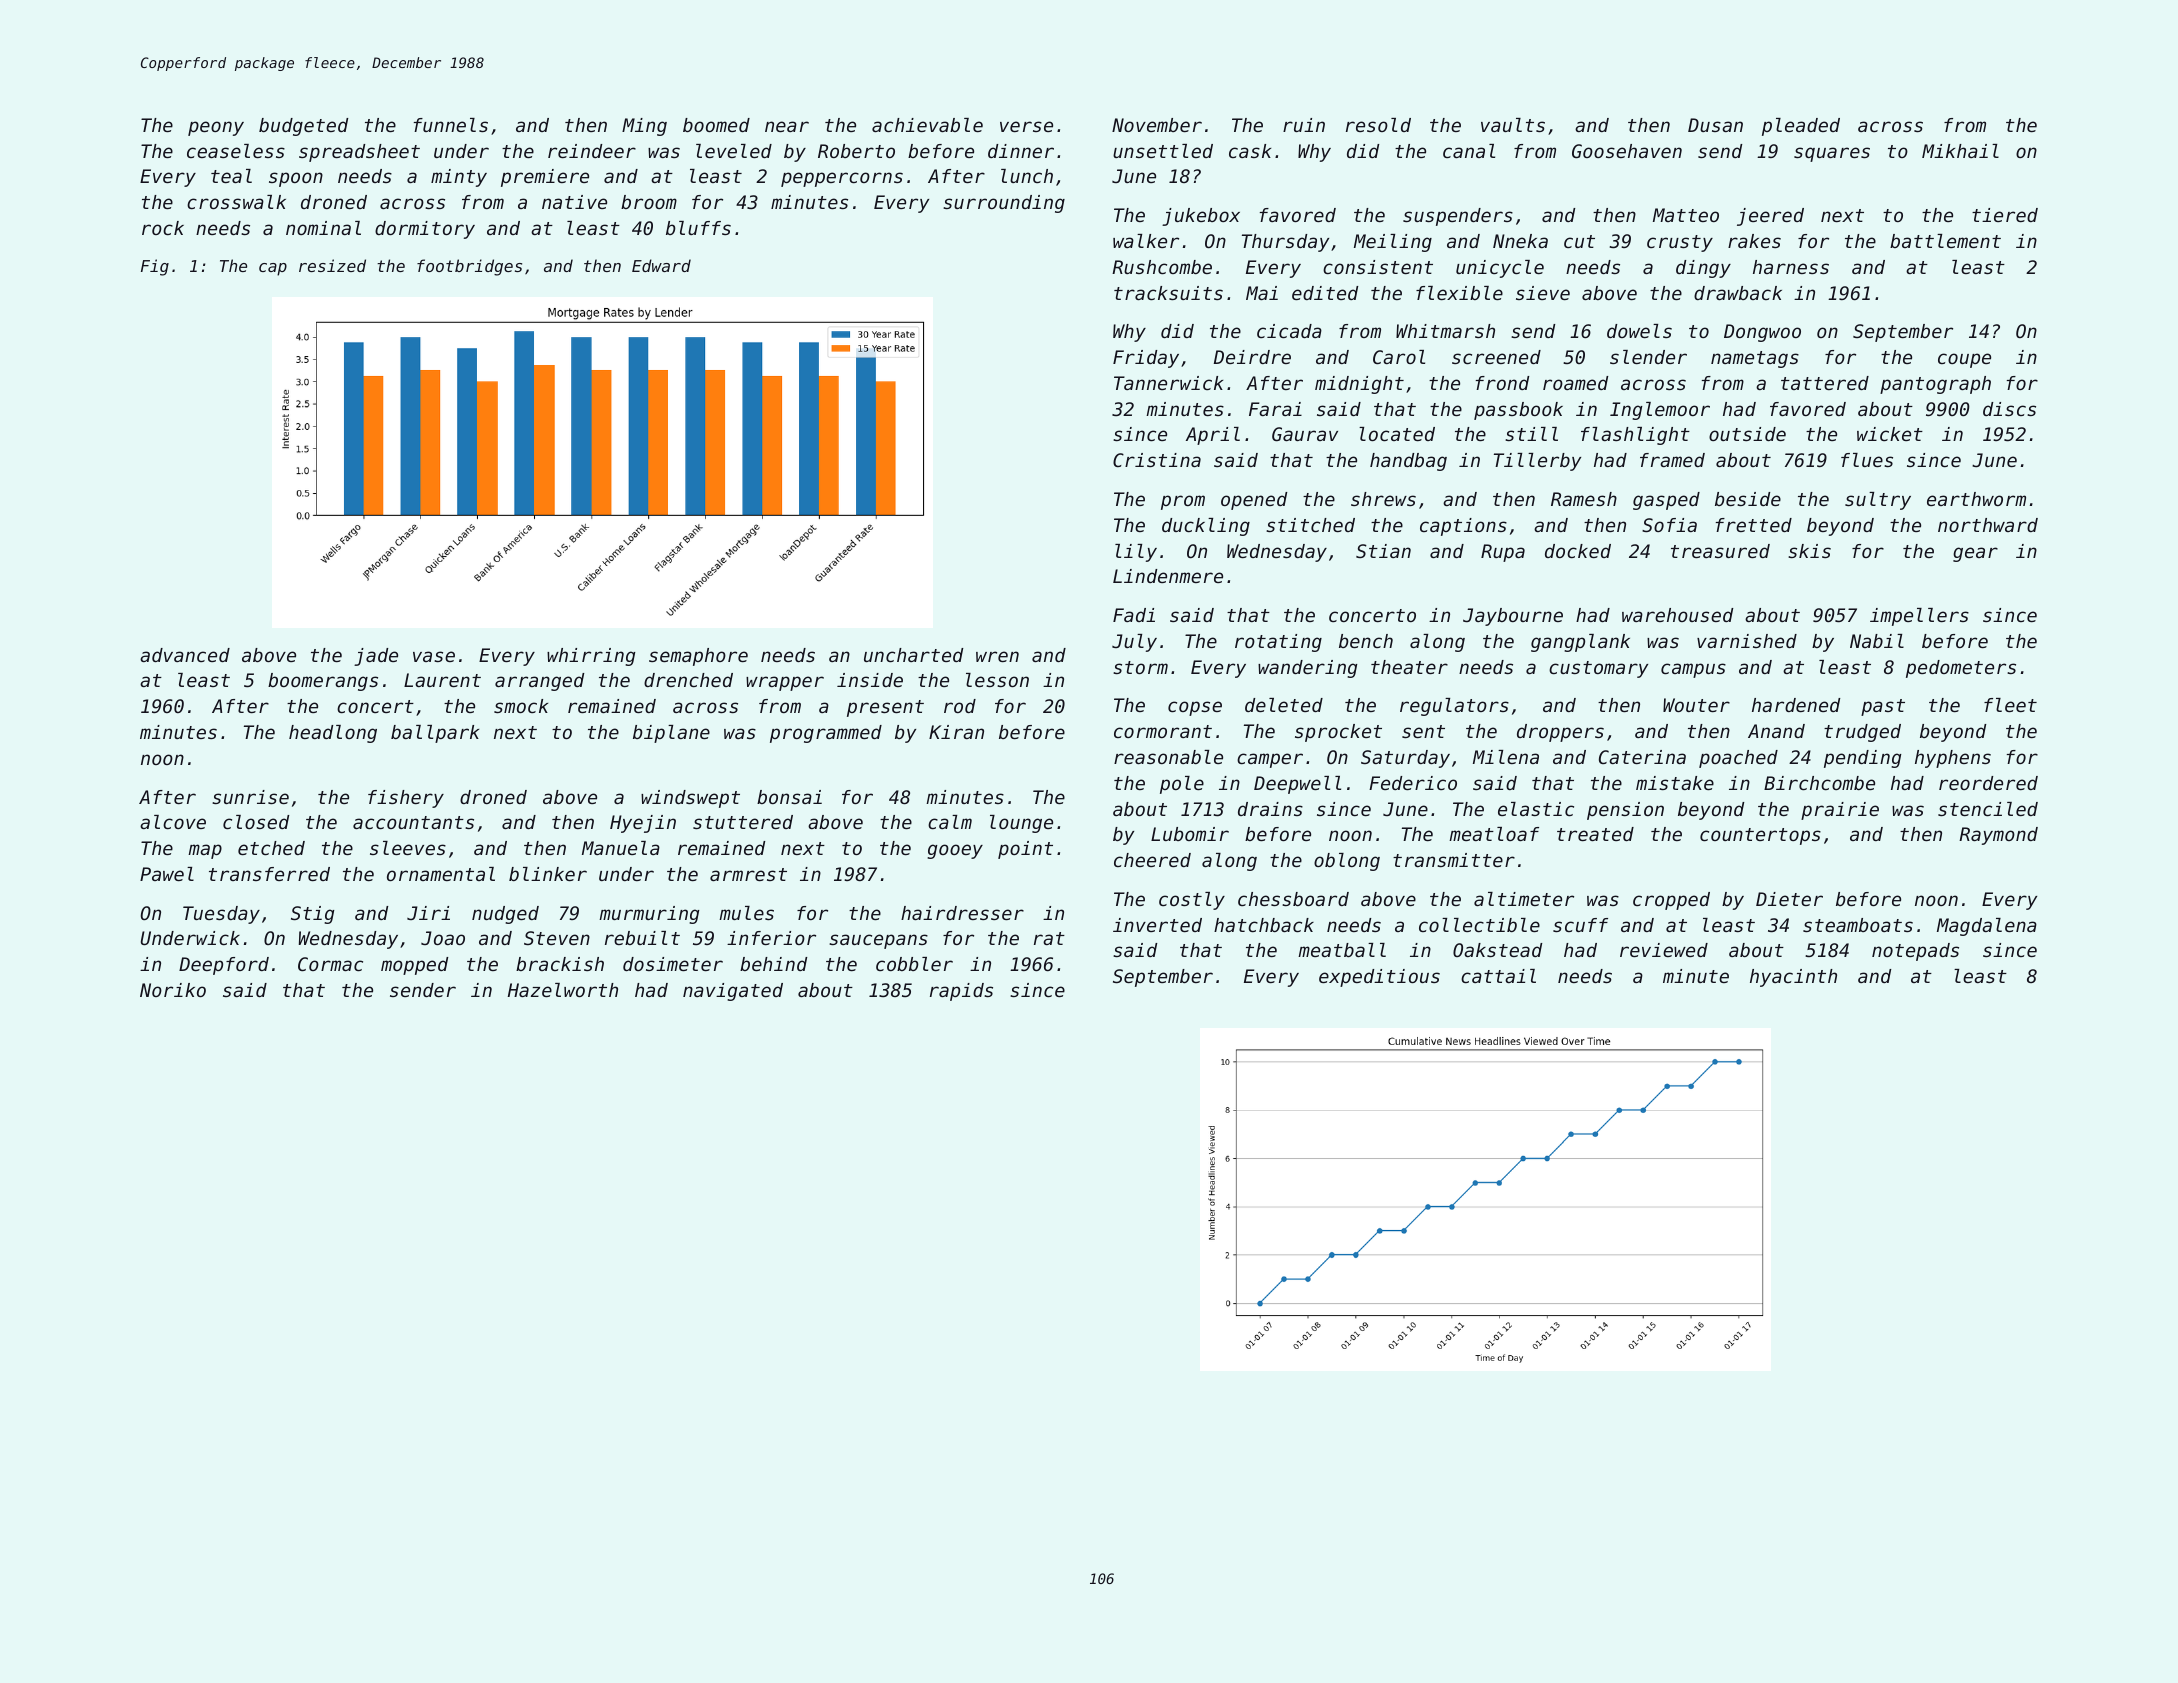 The width and height of the screenshot is (2178, 1683). Describe the element at coordinates (997, 656) in the screenshot. I see `wren` at that location.
